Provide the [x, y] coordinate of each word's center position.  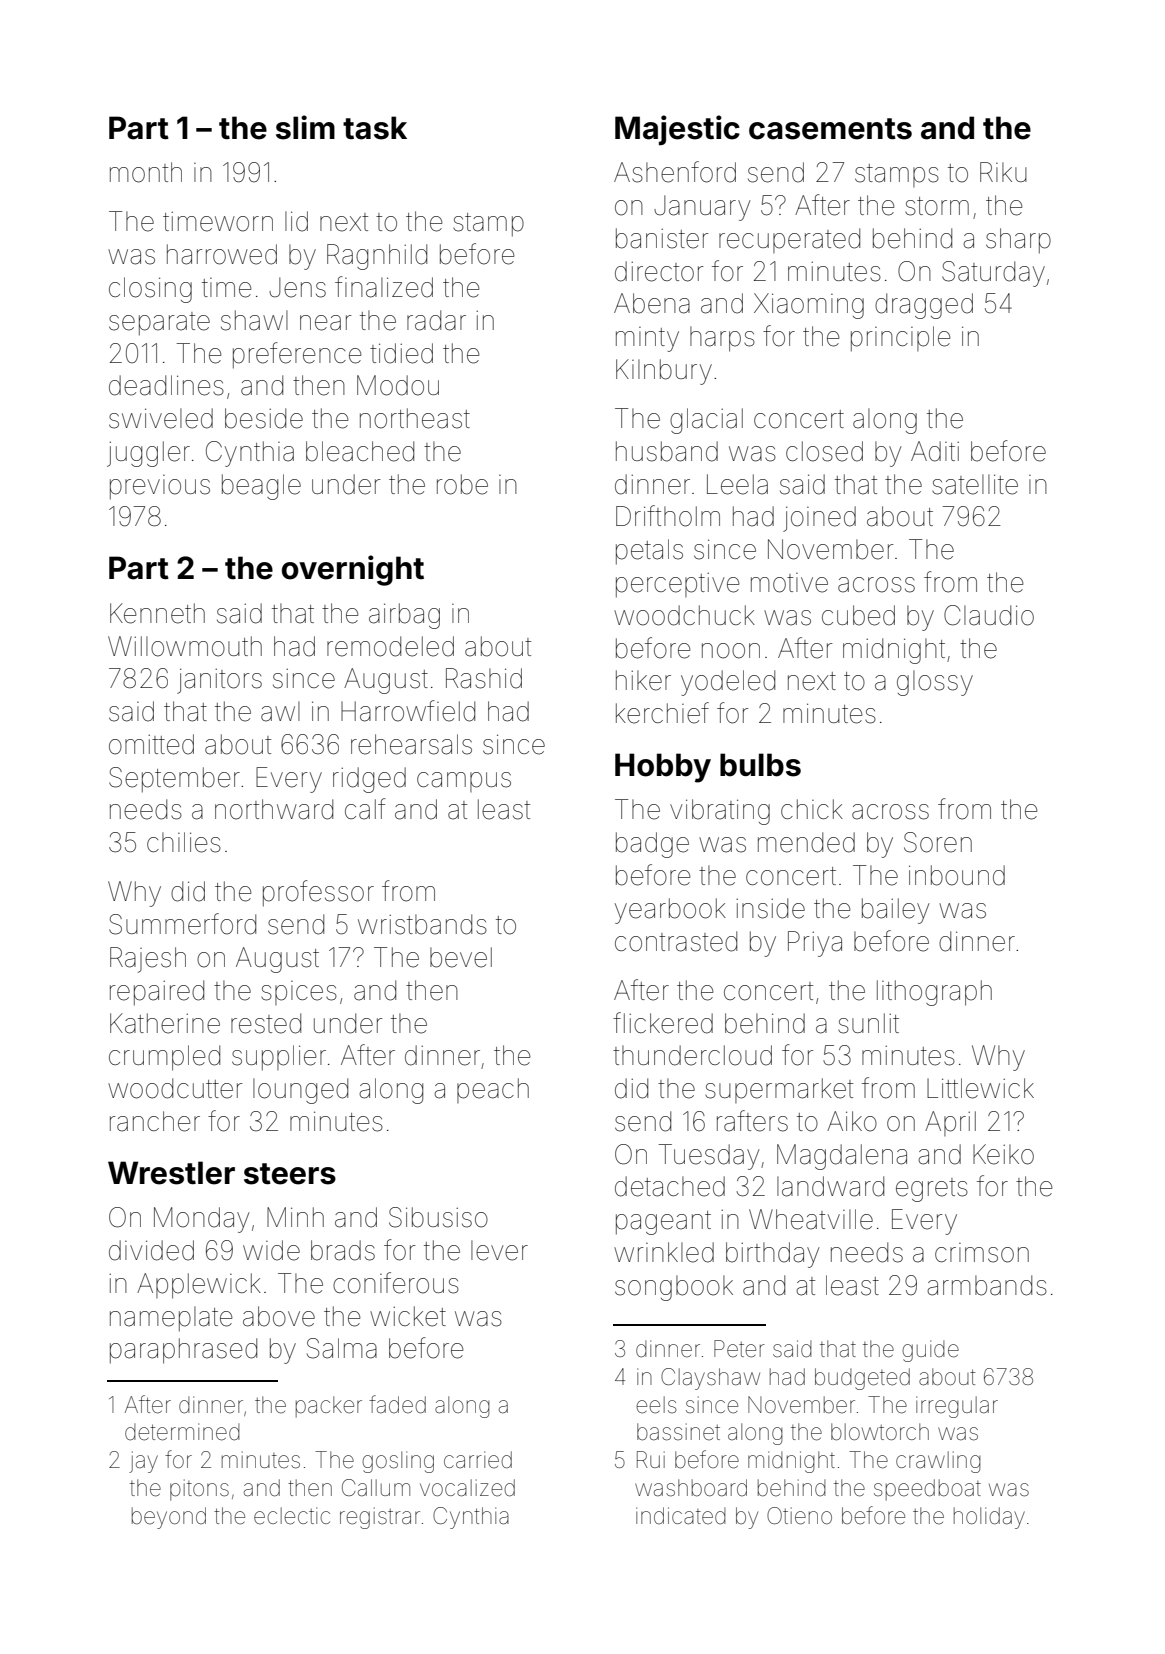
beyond [169, 1518]
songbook [674, 1288]
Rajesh [148, 960]
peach [493, 1090]
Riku [1003, 172]
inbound [957, 875]
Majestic [677, 130]
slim [305, 127]
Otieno [799, 1516]
